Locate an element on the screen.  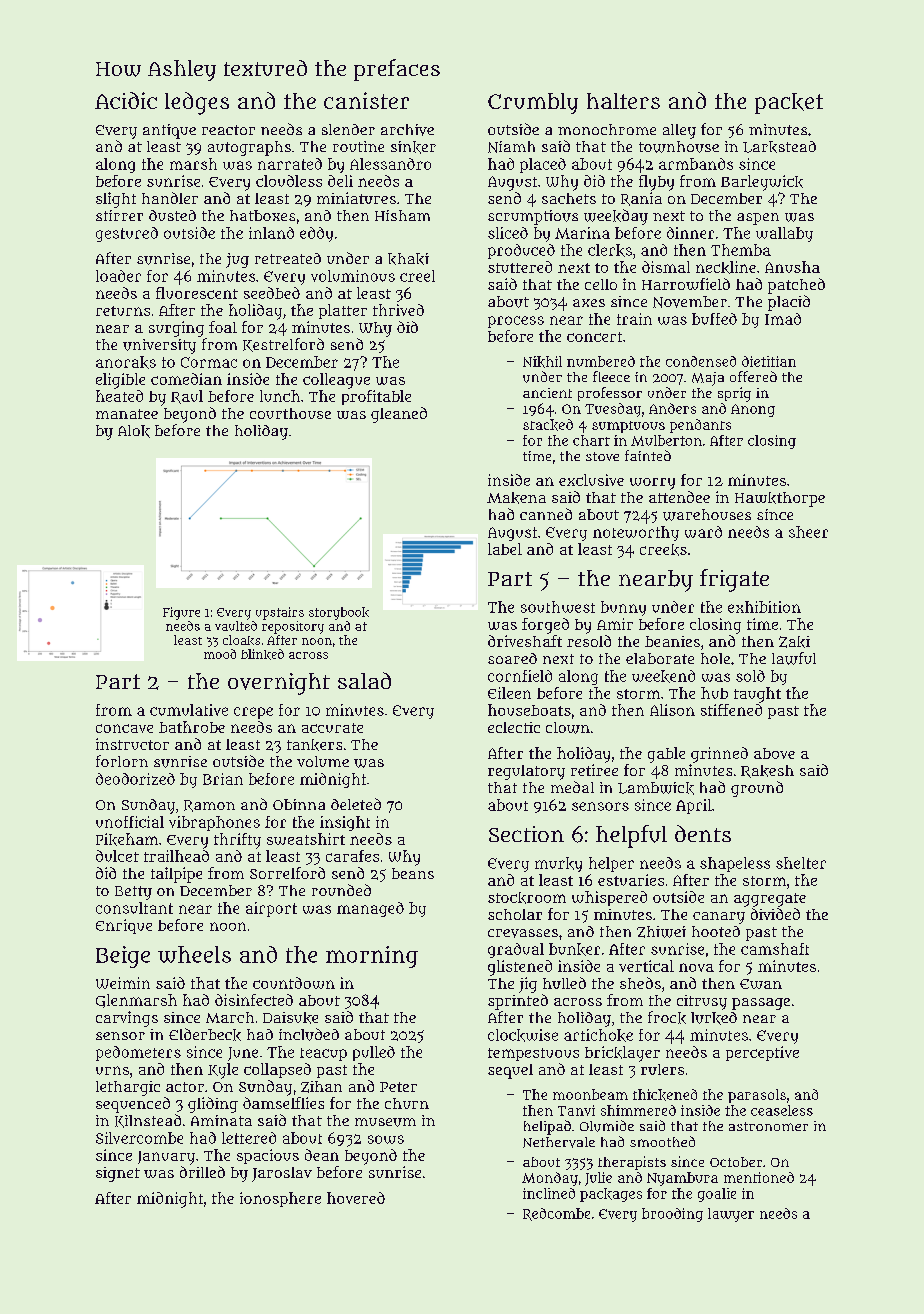
instructor is located at coordinates (132, 744).
